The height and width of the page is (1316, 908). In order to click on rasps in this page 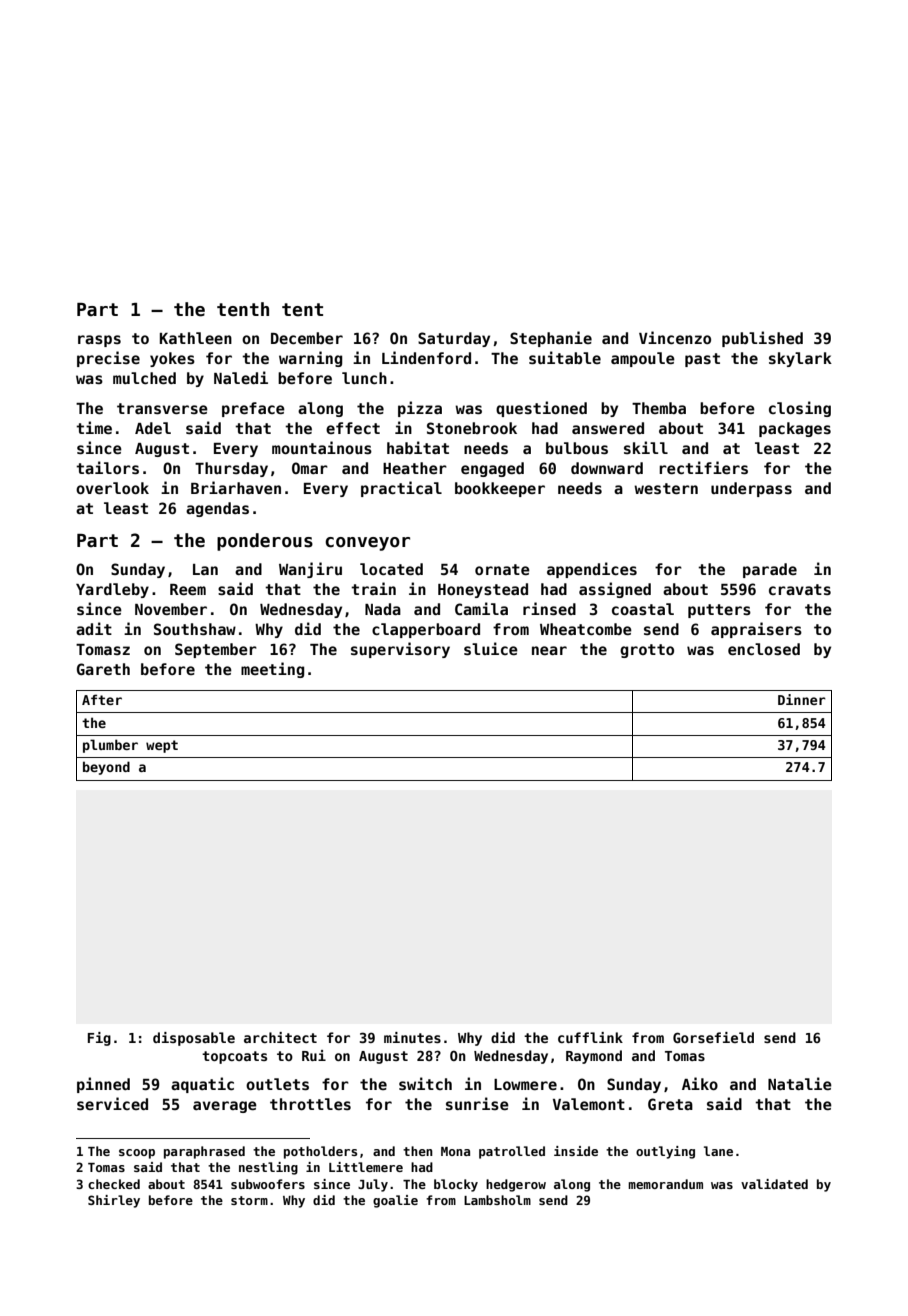, I will do `click(99, 341)`.
